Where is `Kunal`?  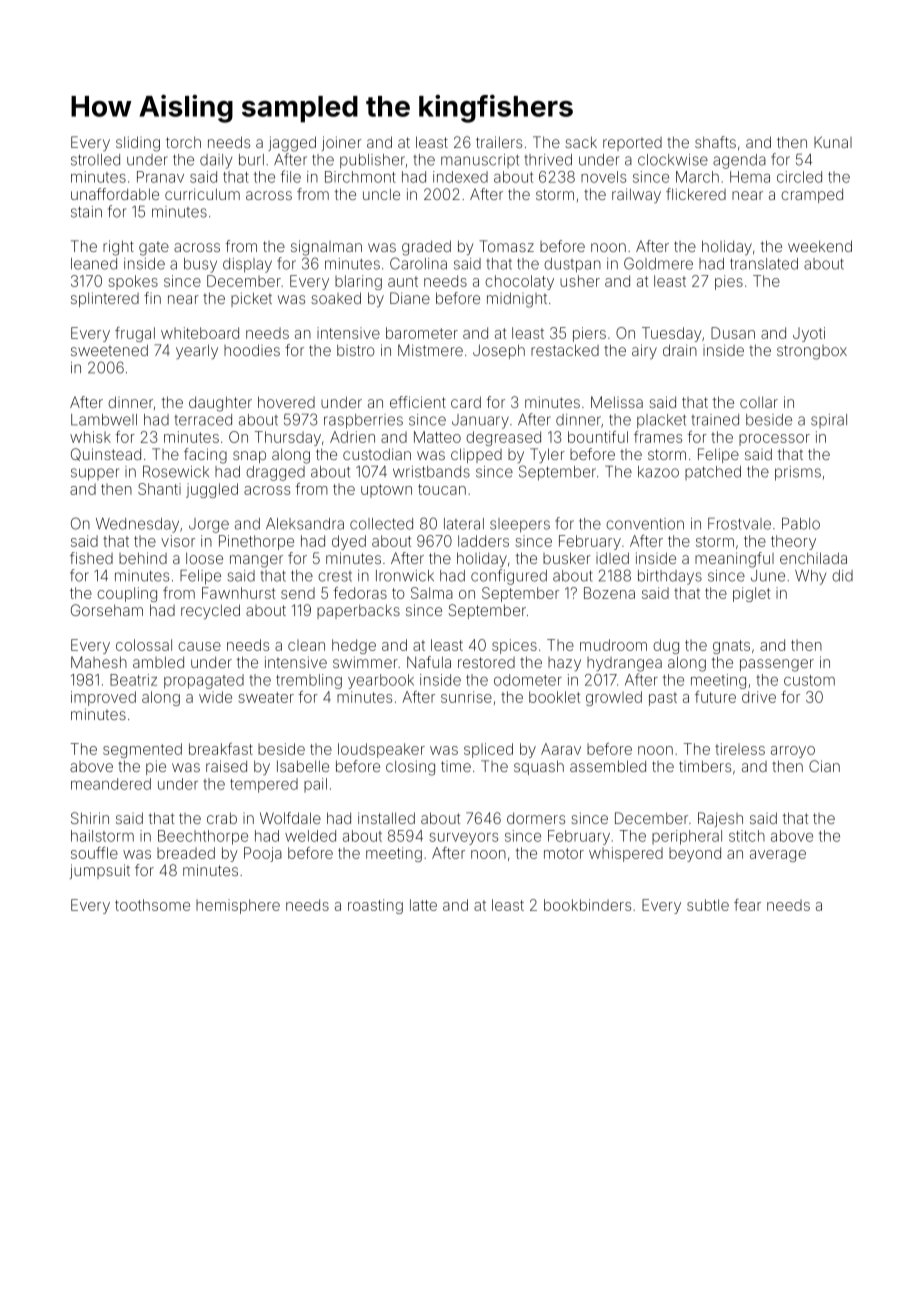 Kunal is located at coordinates (833, 142).
